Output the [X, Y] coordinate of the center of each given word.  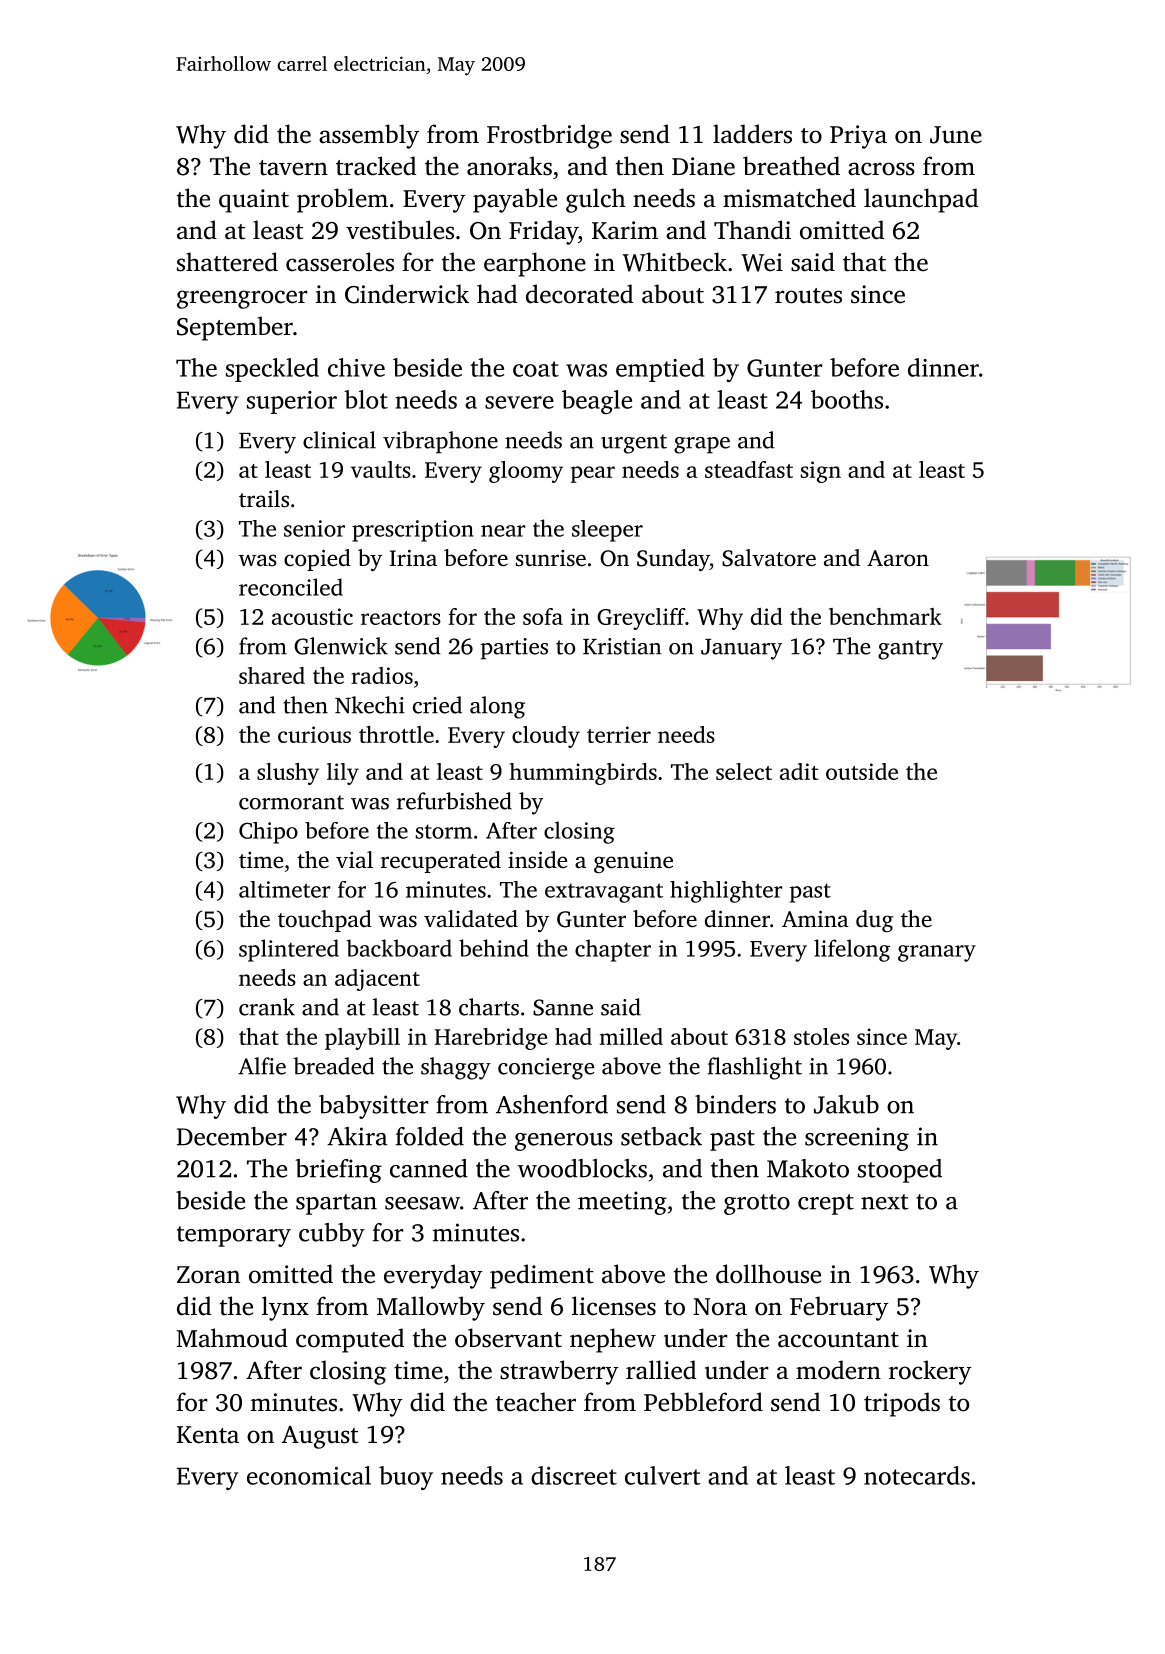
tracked [376, 166]
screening [857, 1139]
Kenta [208, 1435]
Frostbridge [549, 136]
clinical [339, 440]
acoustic [312, 616]
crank [267, 1007]
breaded [334, 1066]
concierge [546, 1069]
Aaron [898, 558]
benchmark [885, 616]
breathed [791, 166]
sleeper [607, 531]
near [503, 531]
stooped [900, 1171]
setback [661, 1136]
